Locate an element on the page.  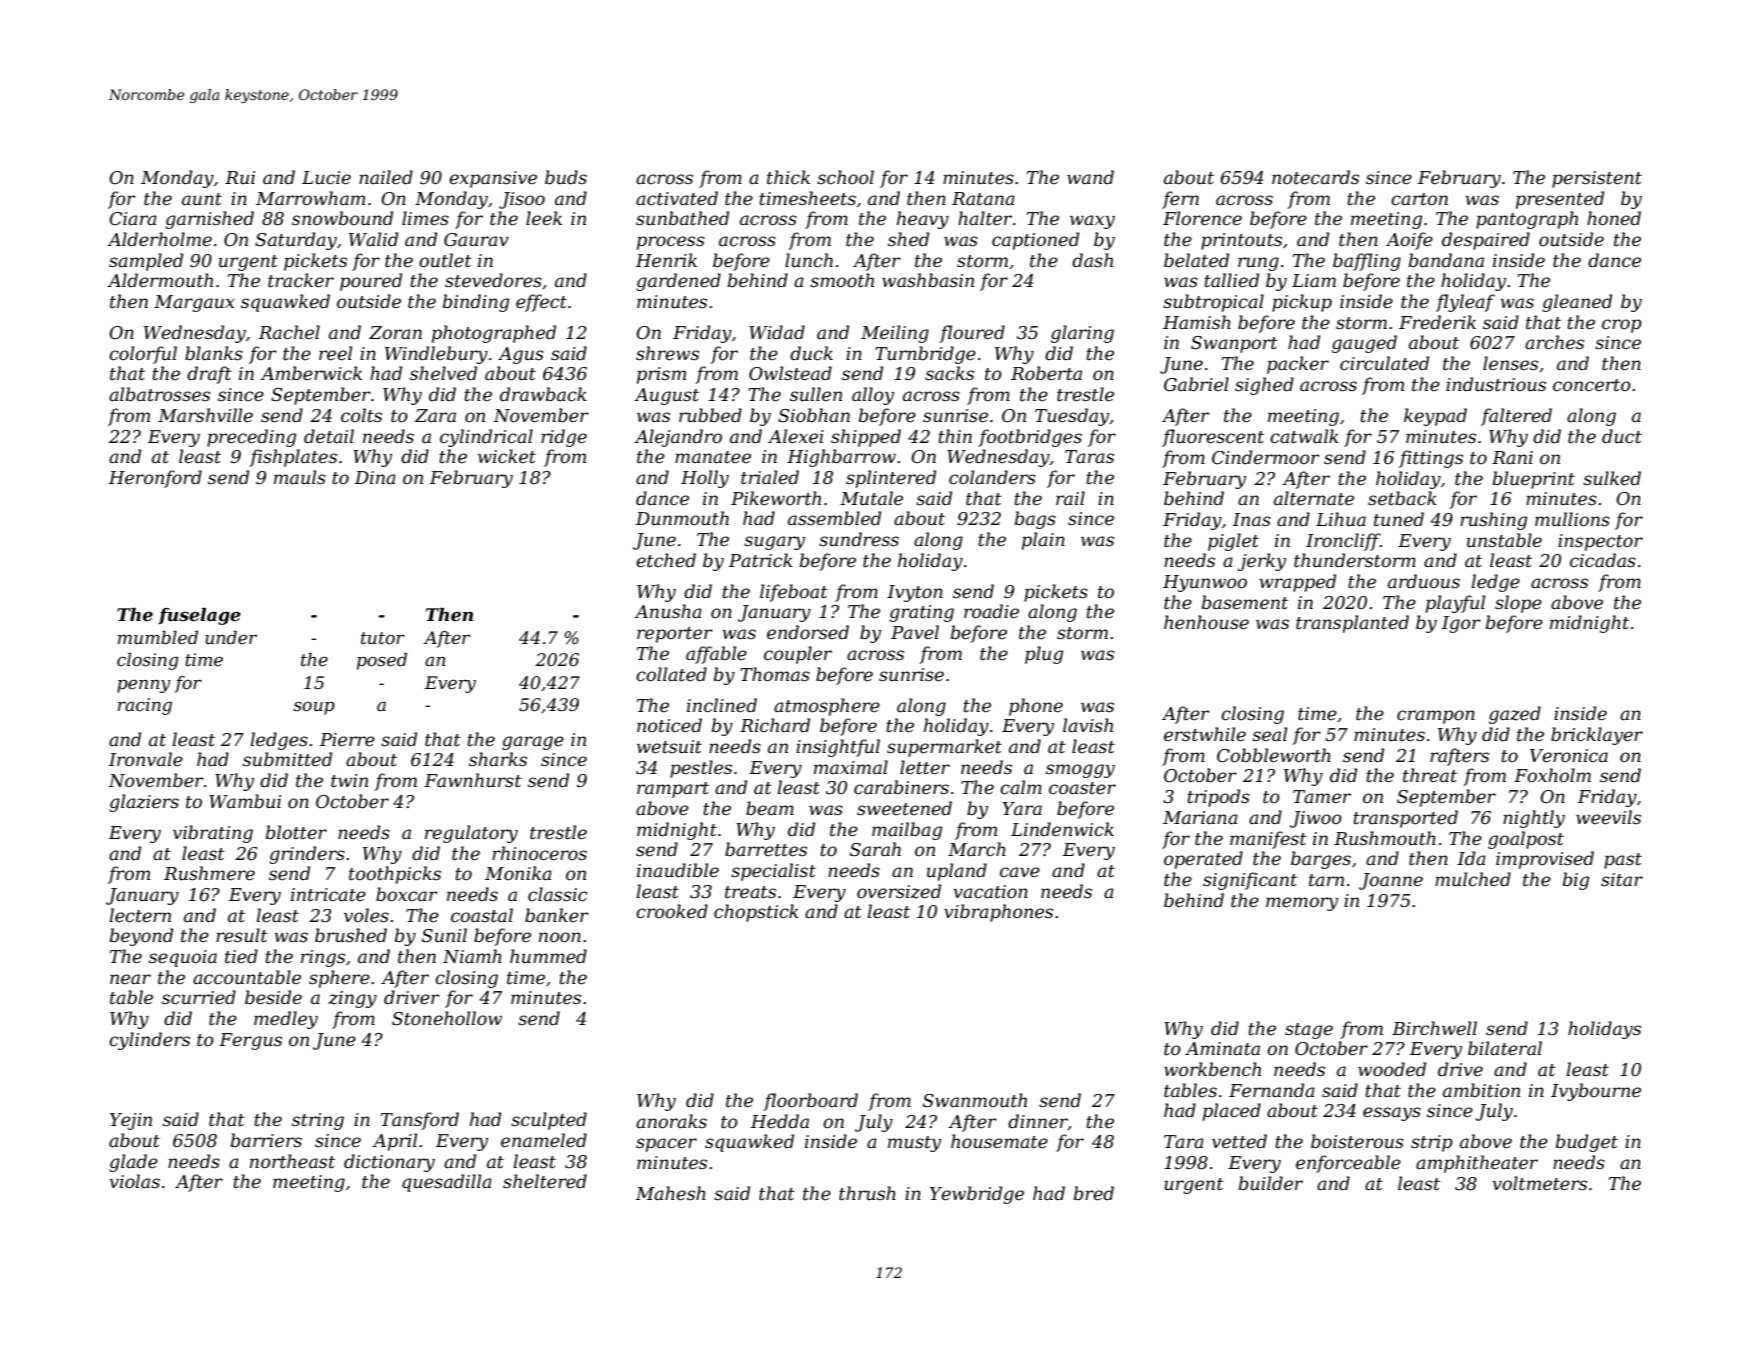
Ciara is located at coordinates (133, 218).
